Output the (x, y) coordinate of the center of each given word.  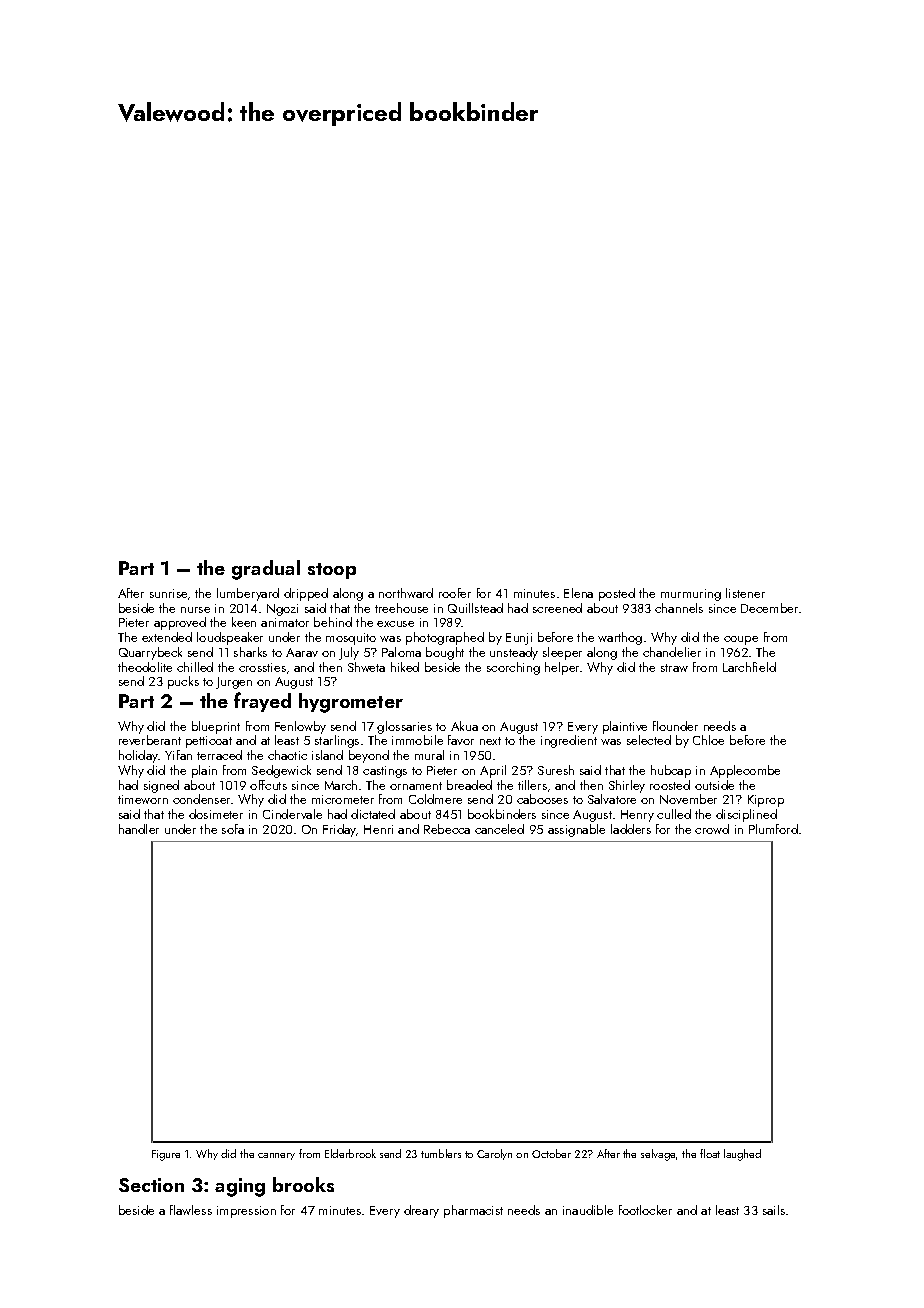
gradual (266, 570)
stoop (332, 571)
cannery (276, 1156)
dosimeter (216, 814)
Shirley (627, 786)
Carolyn (494, 1154)
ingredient (569, 741)
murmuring (691, 595)
